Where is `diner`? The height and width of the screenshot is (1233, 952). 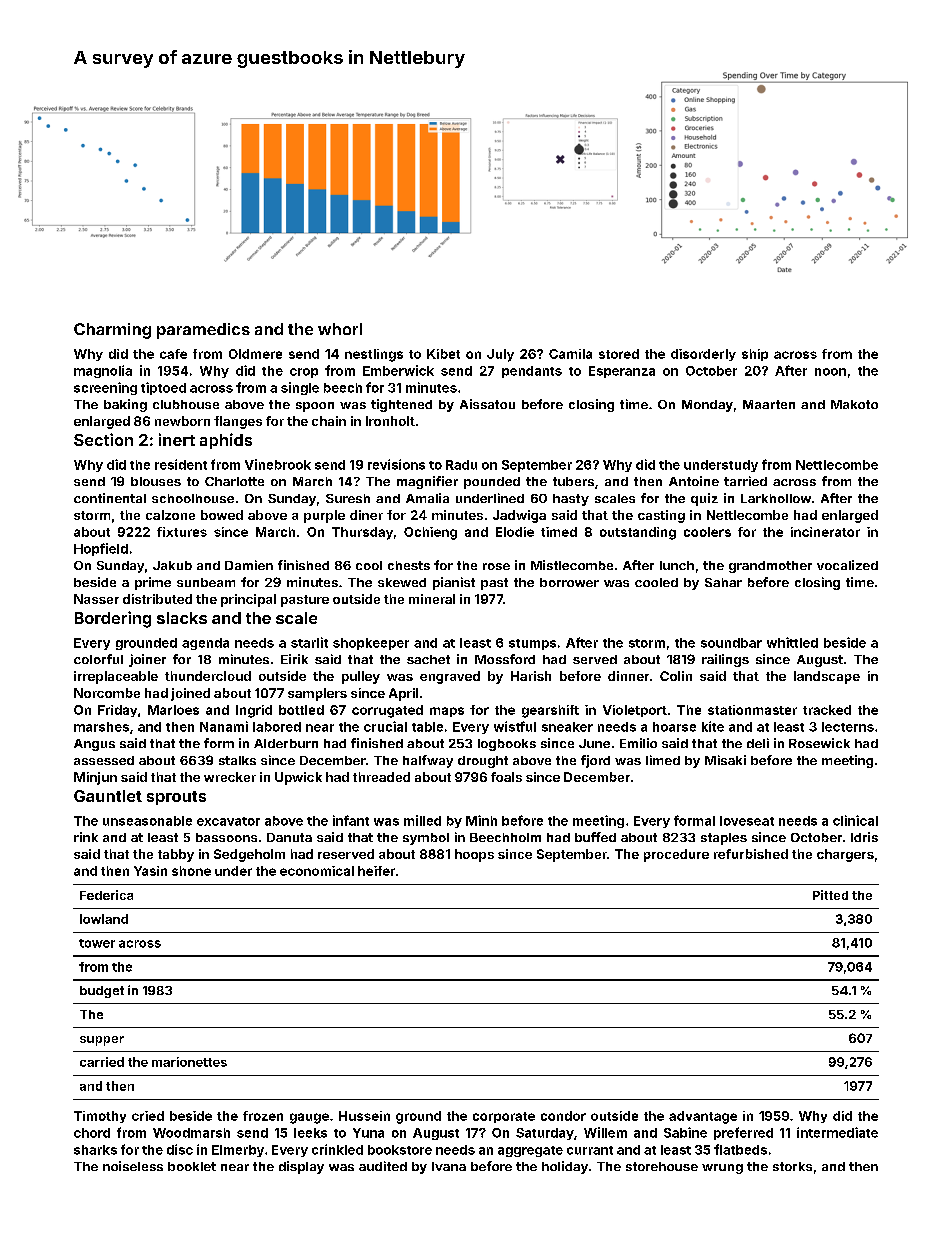 diner is located at coordinates (366, 515).
